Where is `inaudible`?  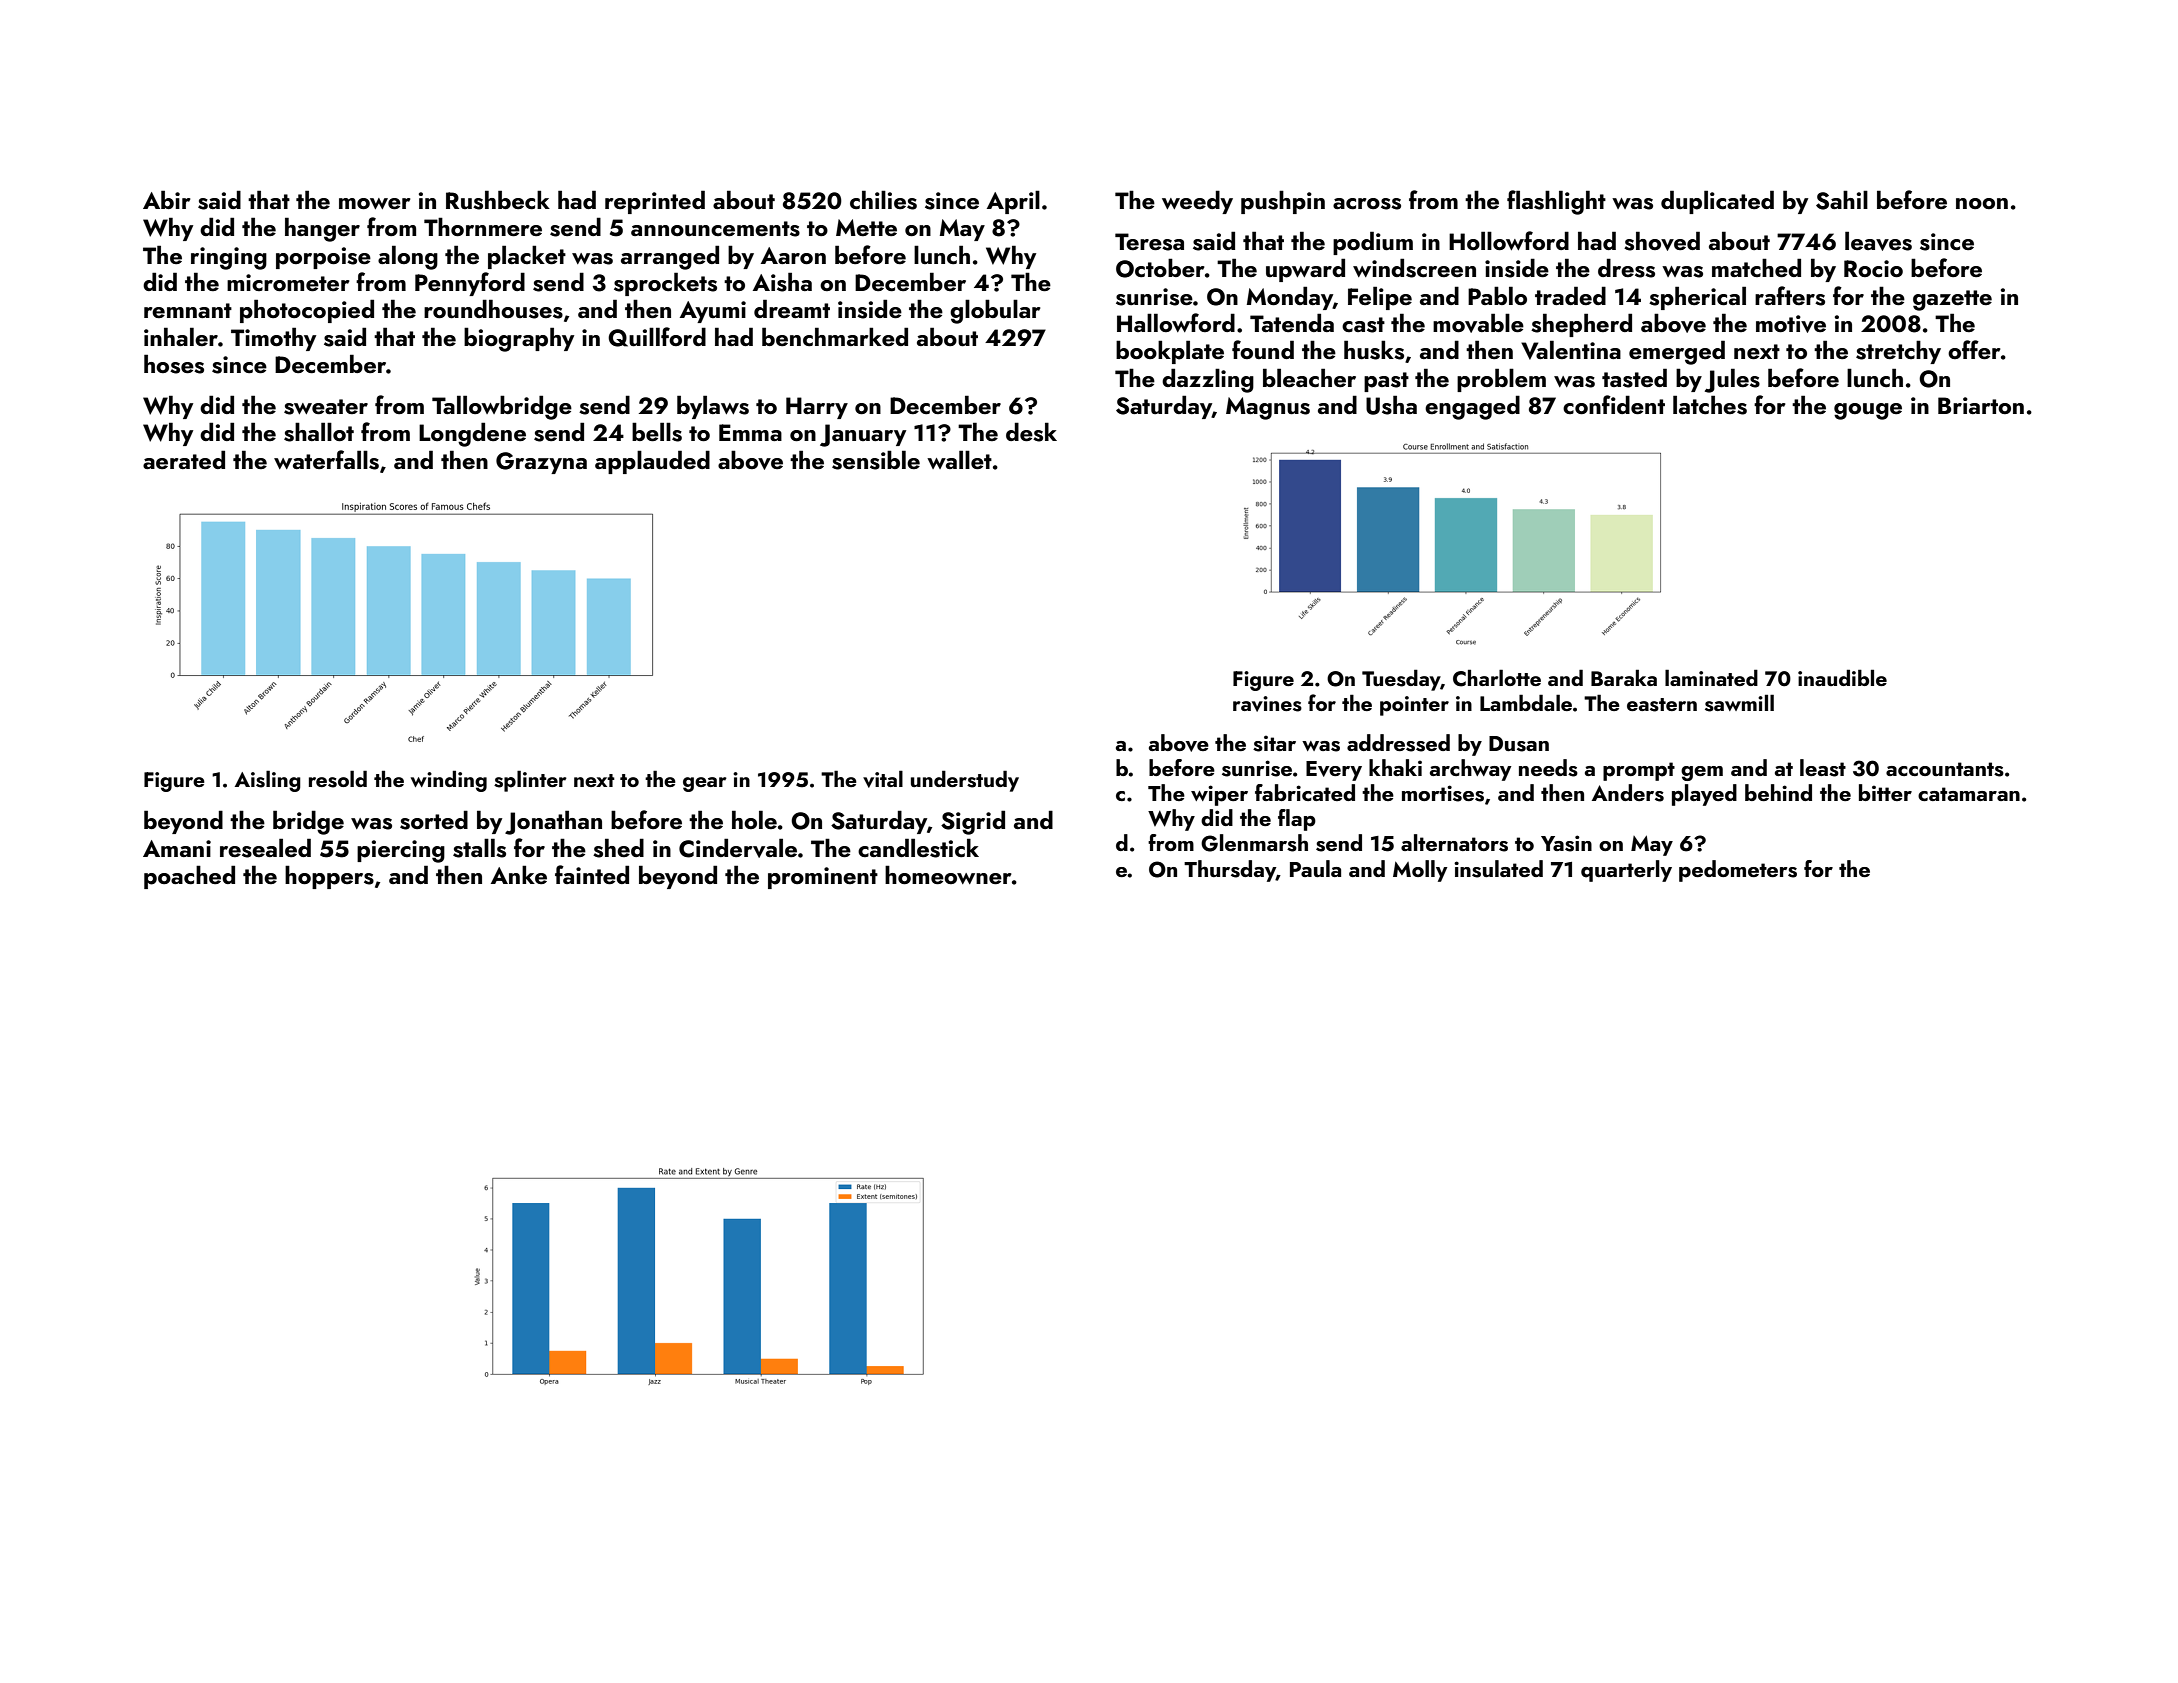
inaudible is located at coordinates (1842, 677).
